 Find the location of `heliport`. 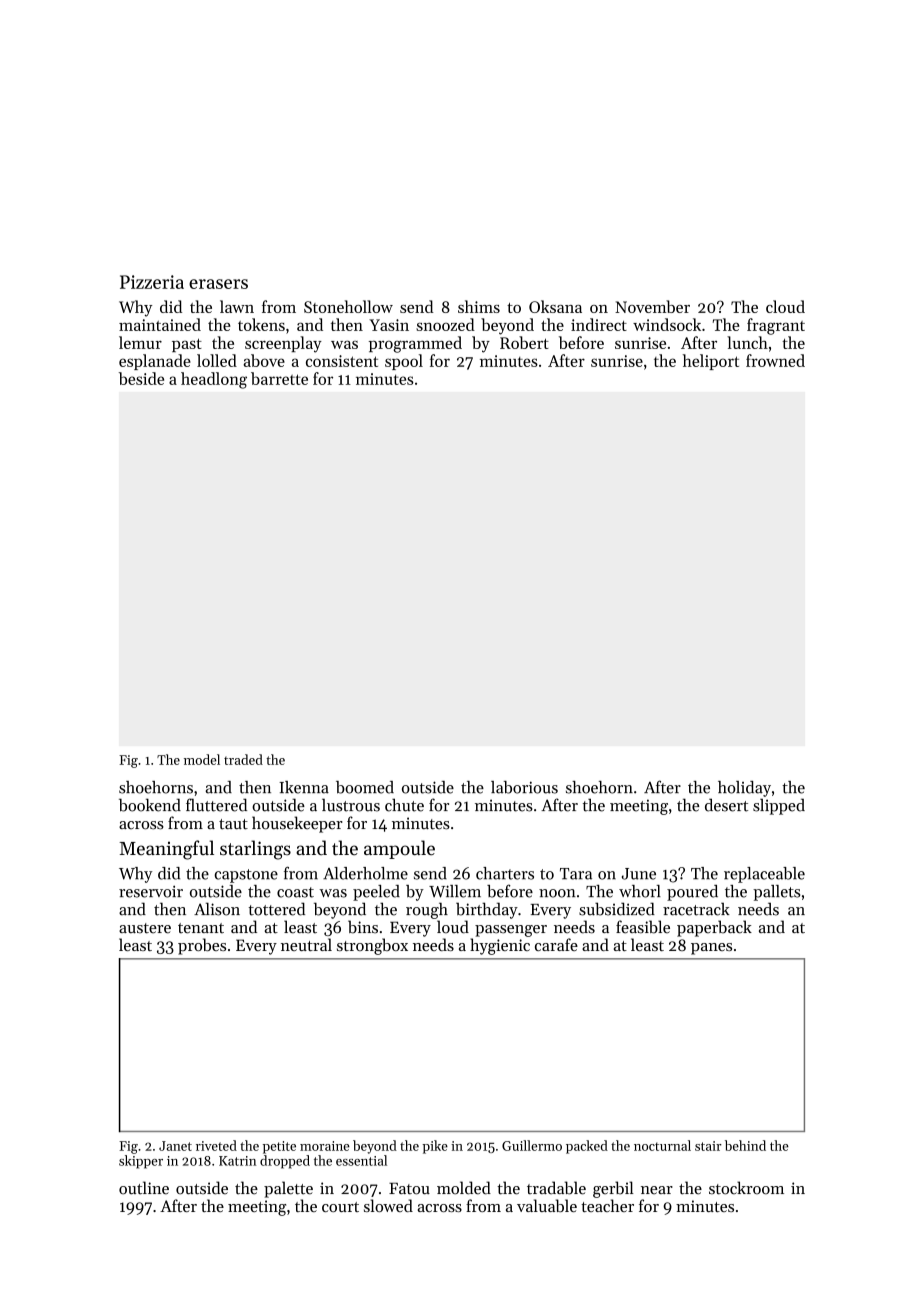

heliport is located at coordinates (711, 362).
